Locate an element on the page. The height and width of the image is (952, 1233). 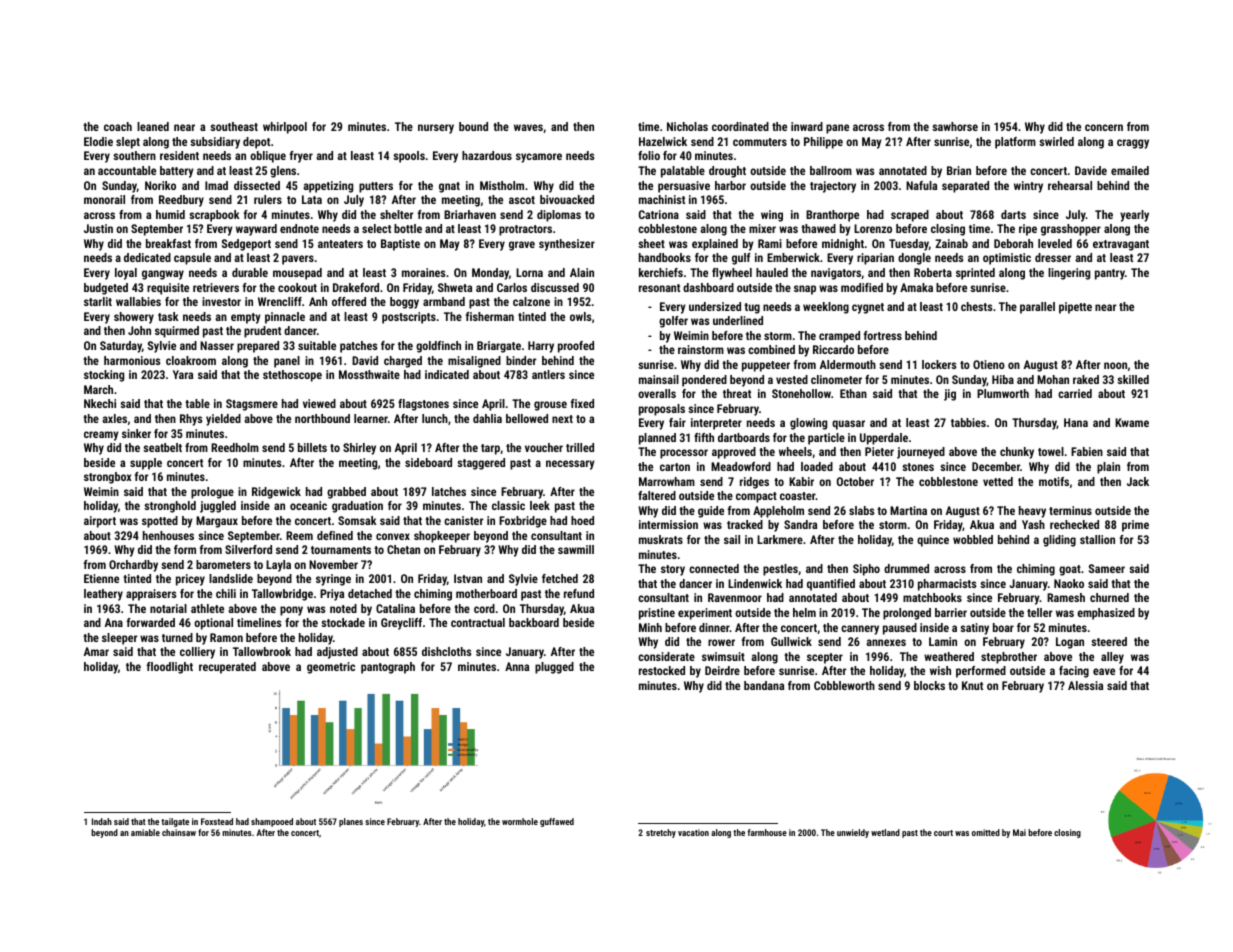
Lorenzo is located at coordinates (873, 228).
